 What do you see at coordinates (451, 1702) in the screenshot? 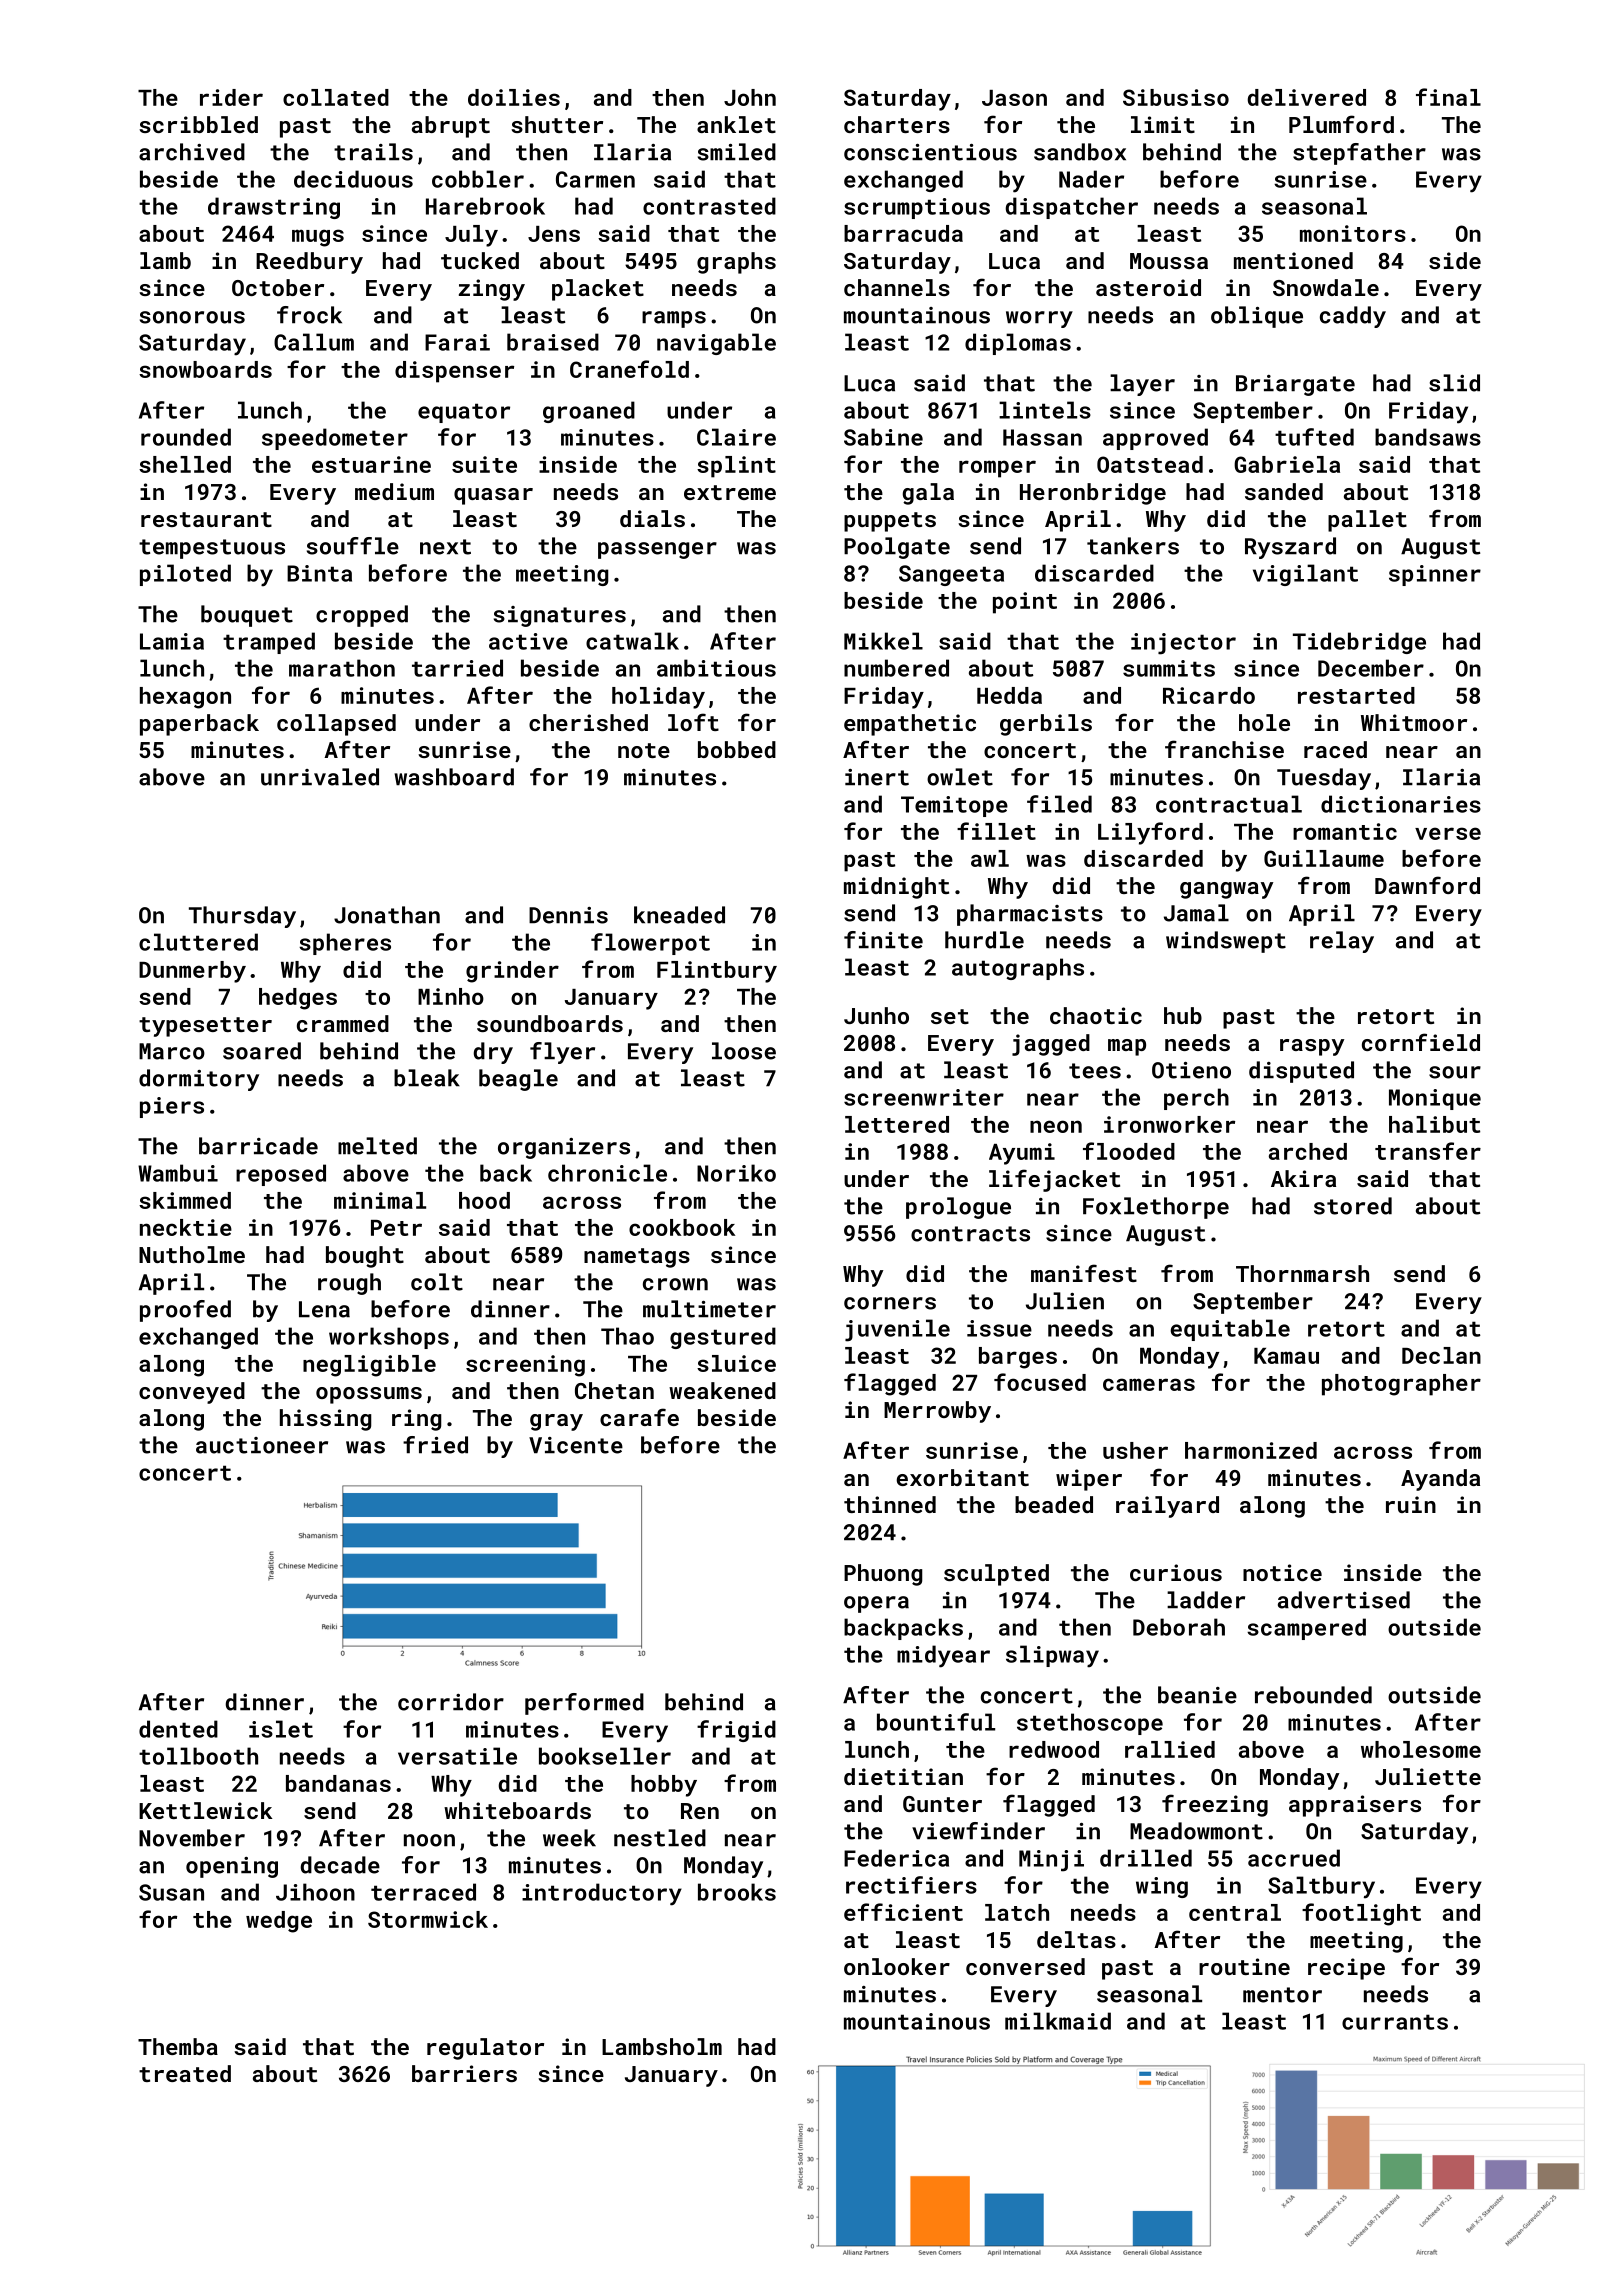
I see `corridor` at bounding box center [451, 1702].
